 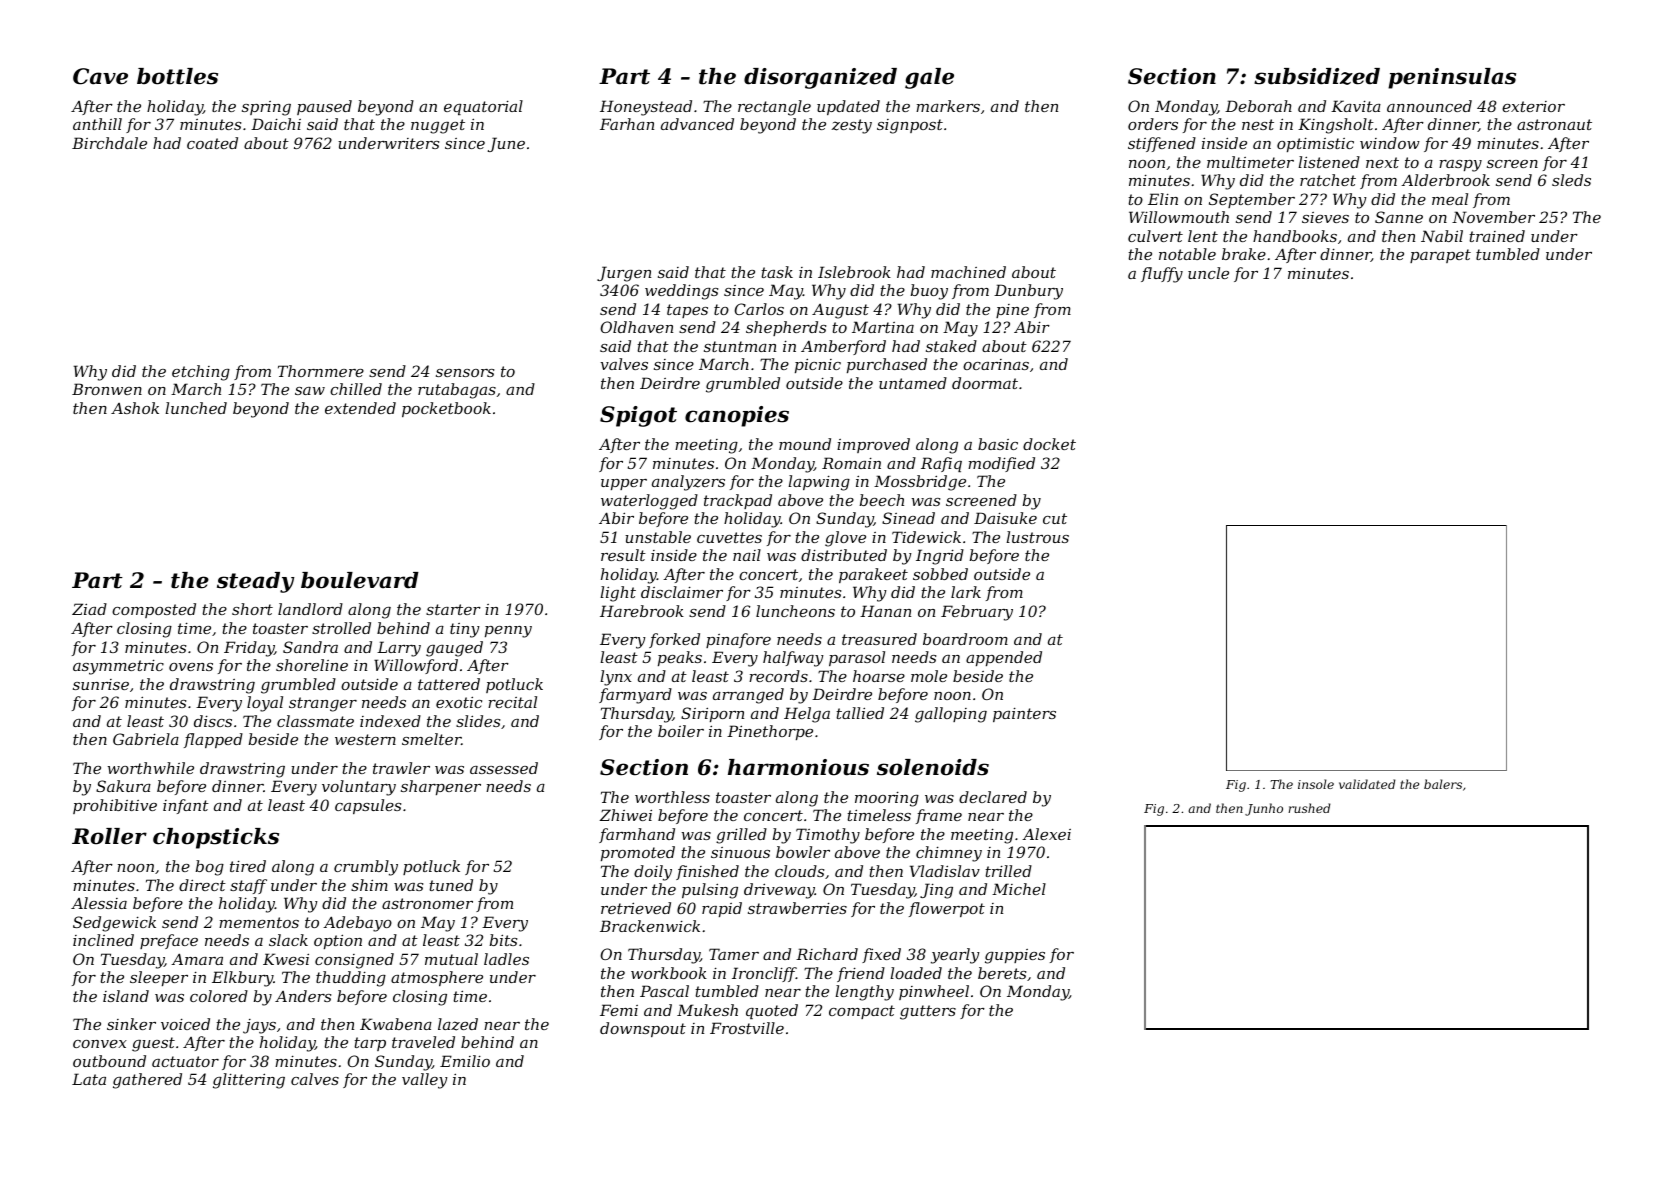 I want to click on preface, so click(x=169, y=941).
